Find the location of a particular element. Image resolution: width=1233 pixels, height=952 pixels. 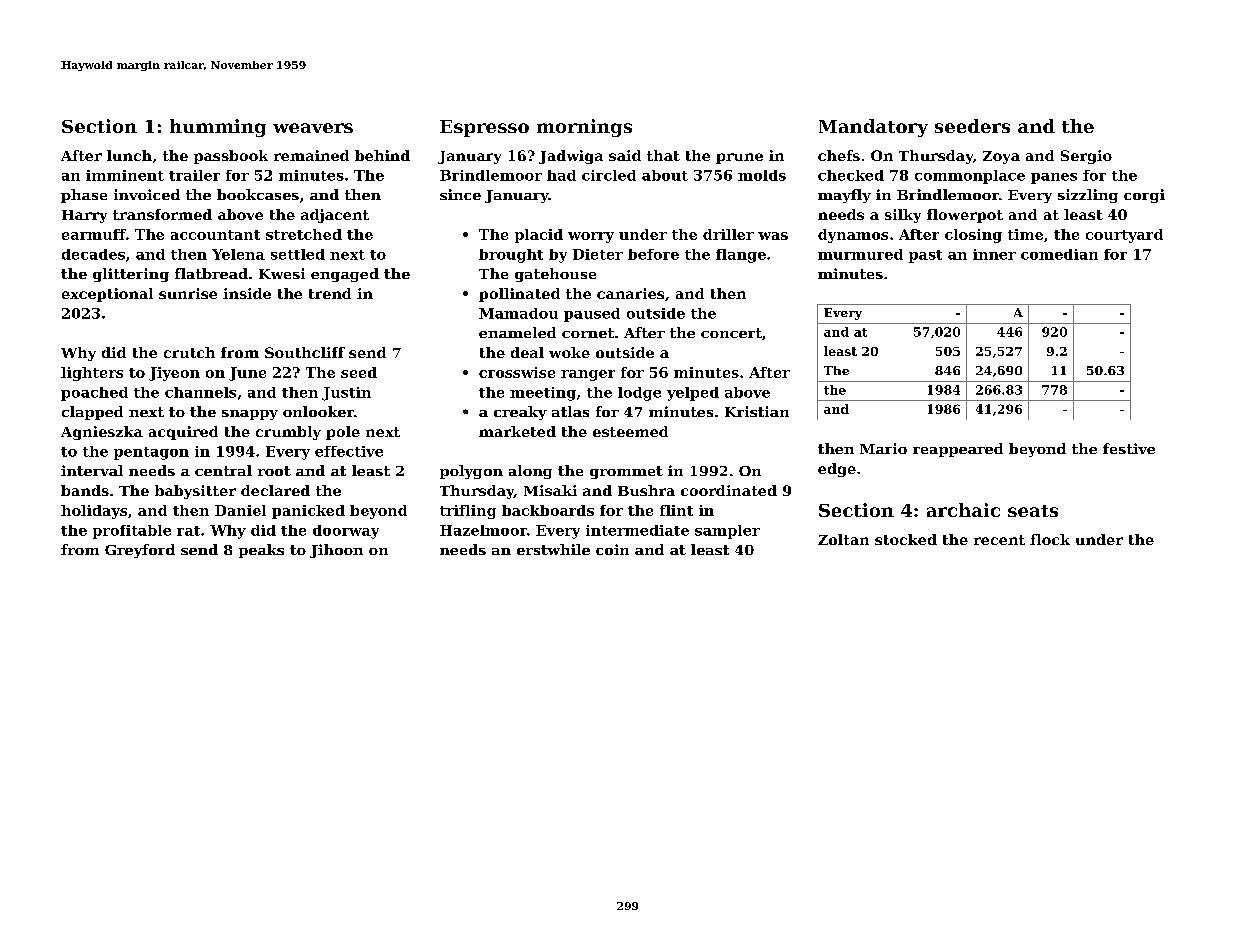

peaks is located at coordinates (261, 551).
